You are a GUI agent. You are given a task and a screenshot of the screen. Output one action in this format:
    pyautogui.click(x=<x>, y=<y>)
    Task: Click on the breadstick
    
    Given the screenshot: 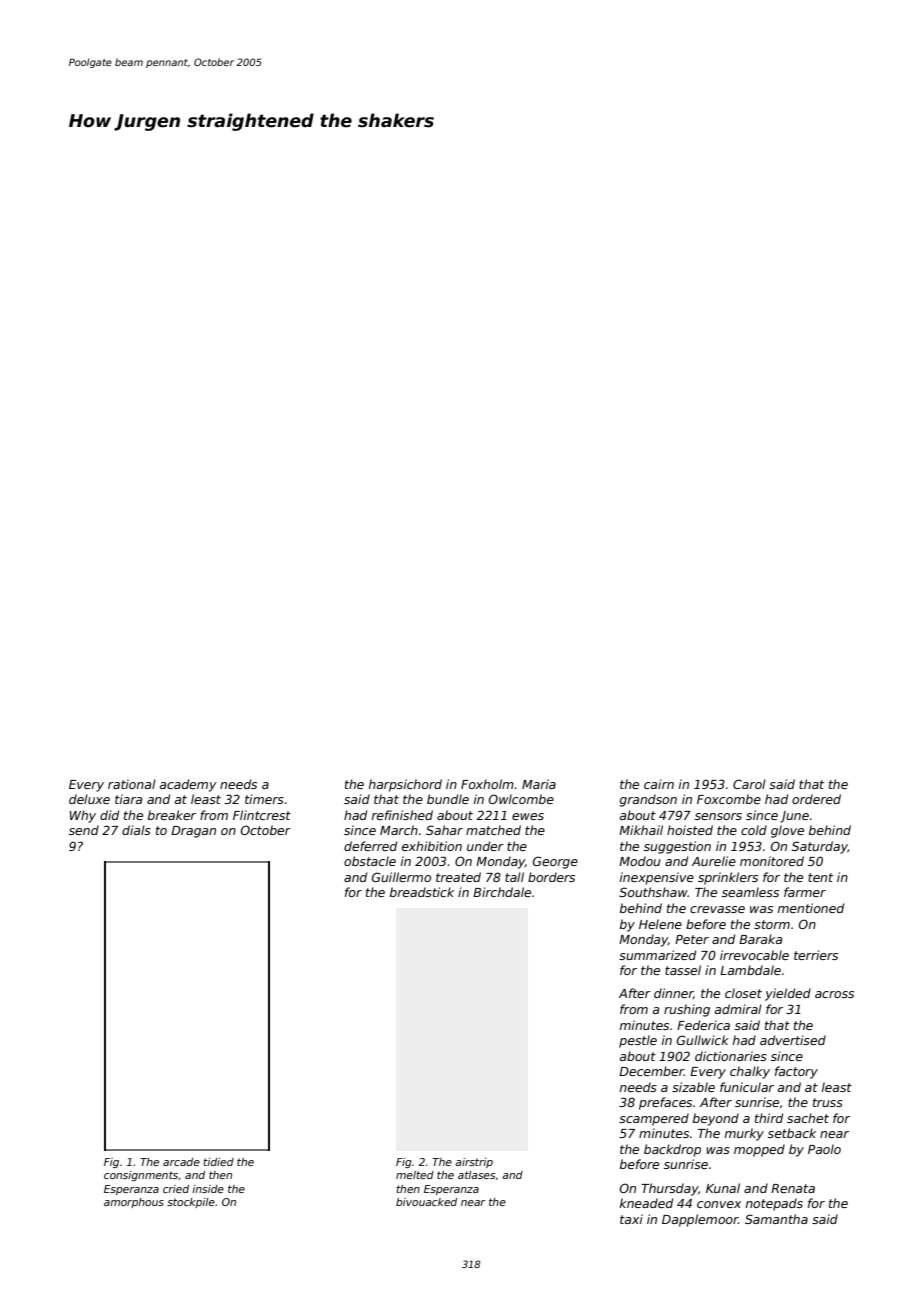 What is the action you would take?
    pyautogui.click(x=422, y=892)
